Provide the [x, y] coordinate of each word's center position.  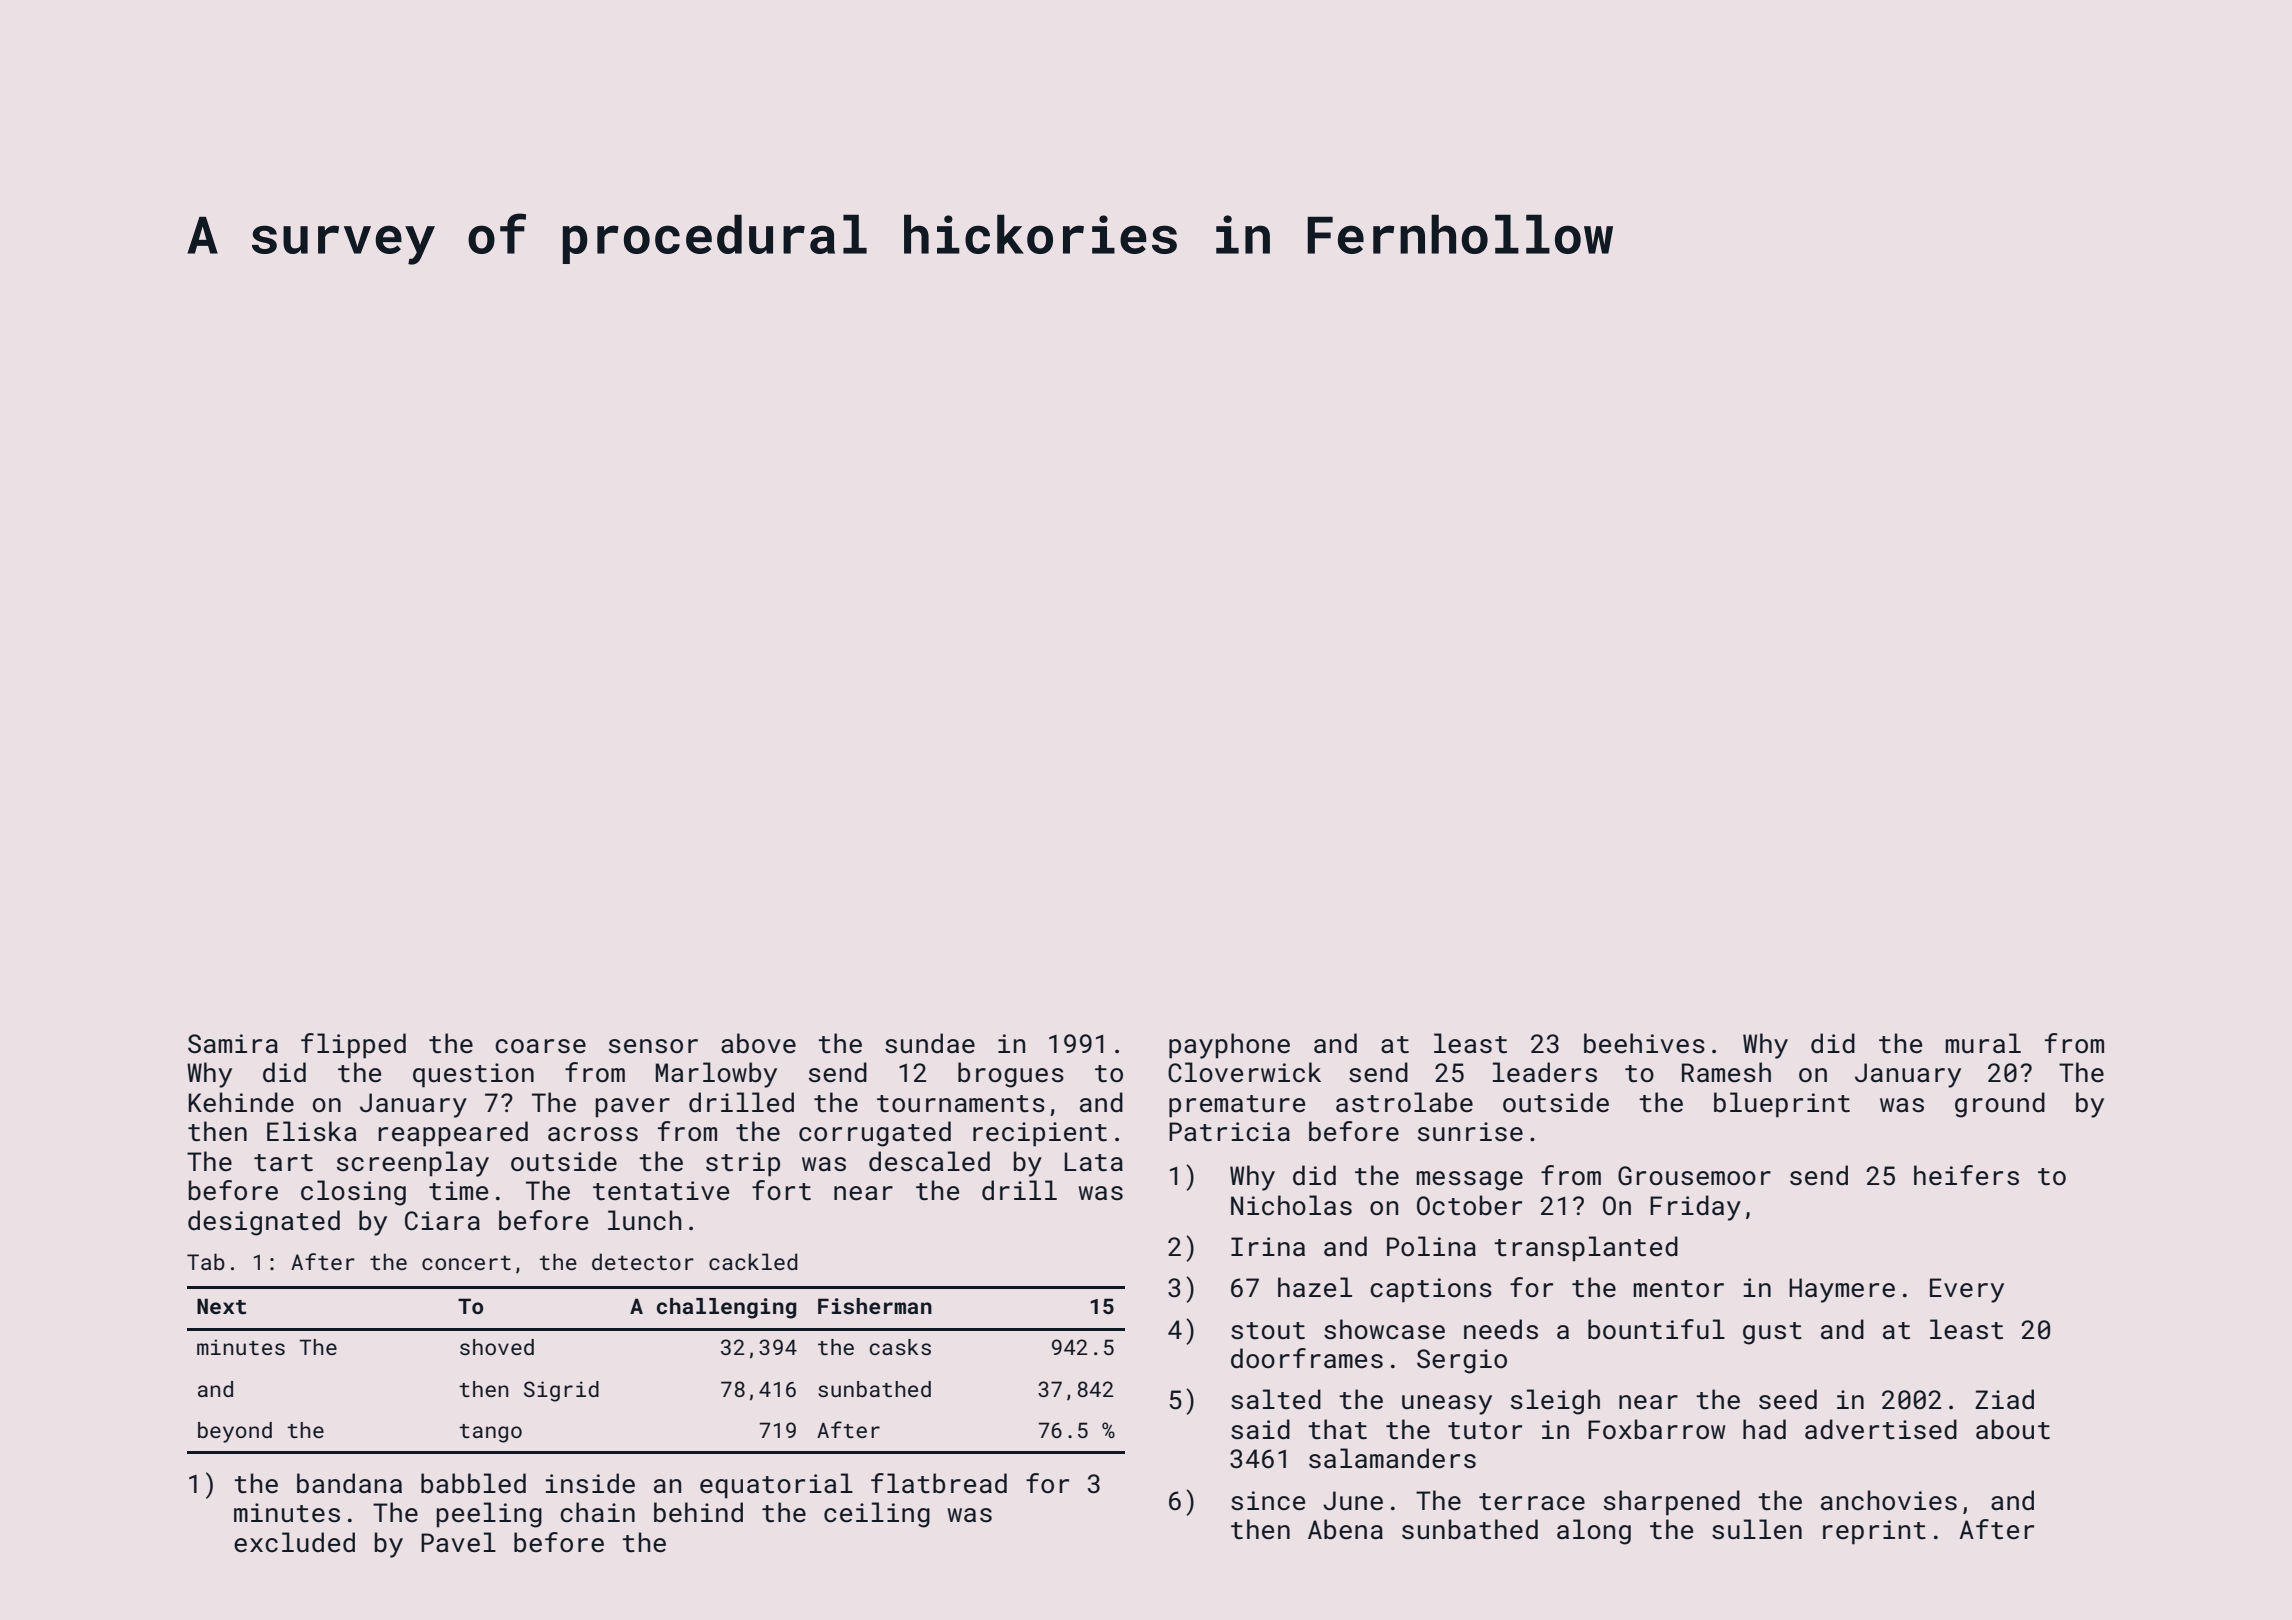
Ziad [2004, 1399]
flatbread [939, 1483]
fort [781, 1190]
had [1764, 1429]
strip [743, 1164]
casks [900, 1347]
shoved [497, 1347]
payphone [1229, 1046]
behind [698, 1512]
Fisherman [875, 1306]
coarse [540, 1046]
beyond [235, 1432]
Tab [206, 1261]
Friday [1695, 1208]
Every [1967, 1290]
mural [1983, 1043]
